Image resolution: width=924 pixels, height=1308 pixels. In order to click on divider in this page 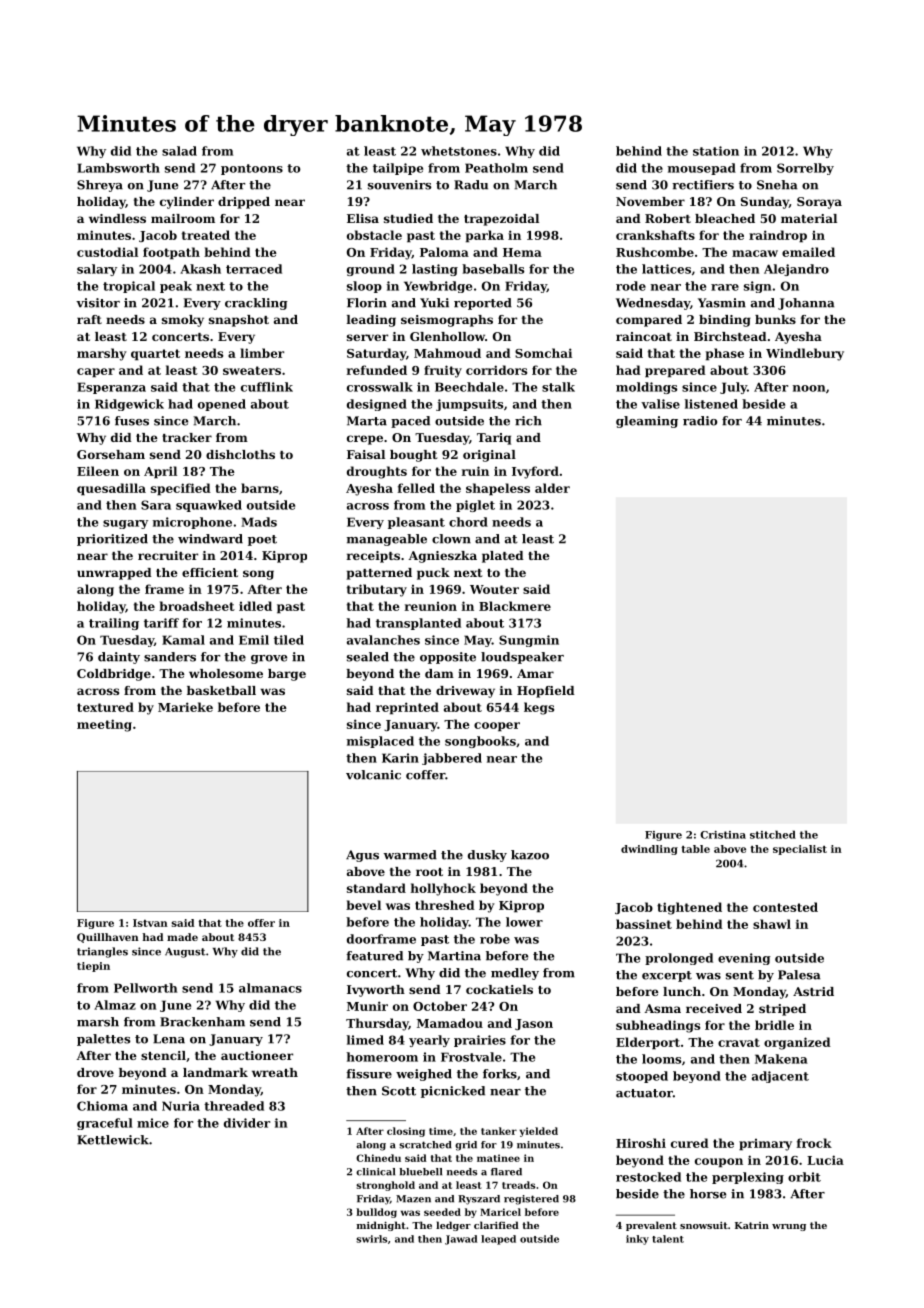, I will do `click(247, 1123)`.
